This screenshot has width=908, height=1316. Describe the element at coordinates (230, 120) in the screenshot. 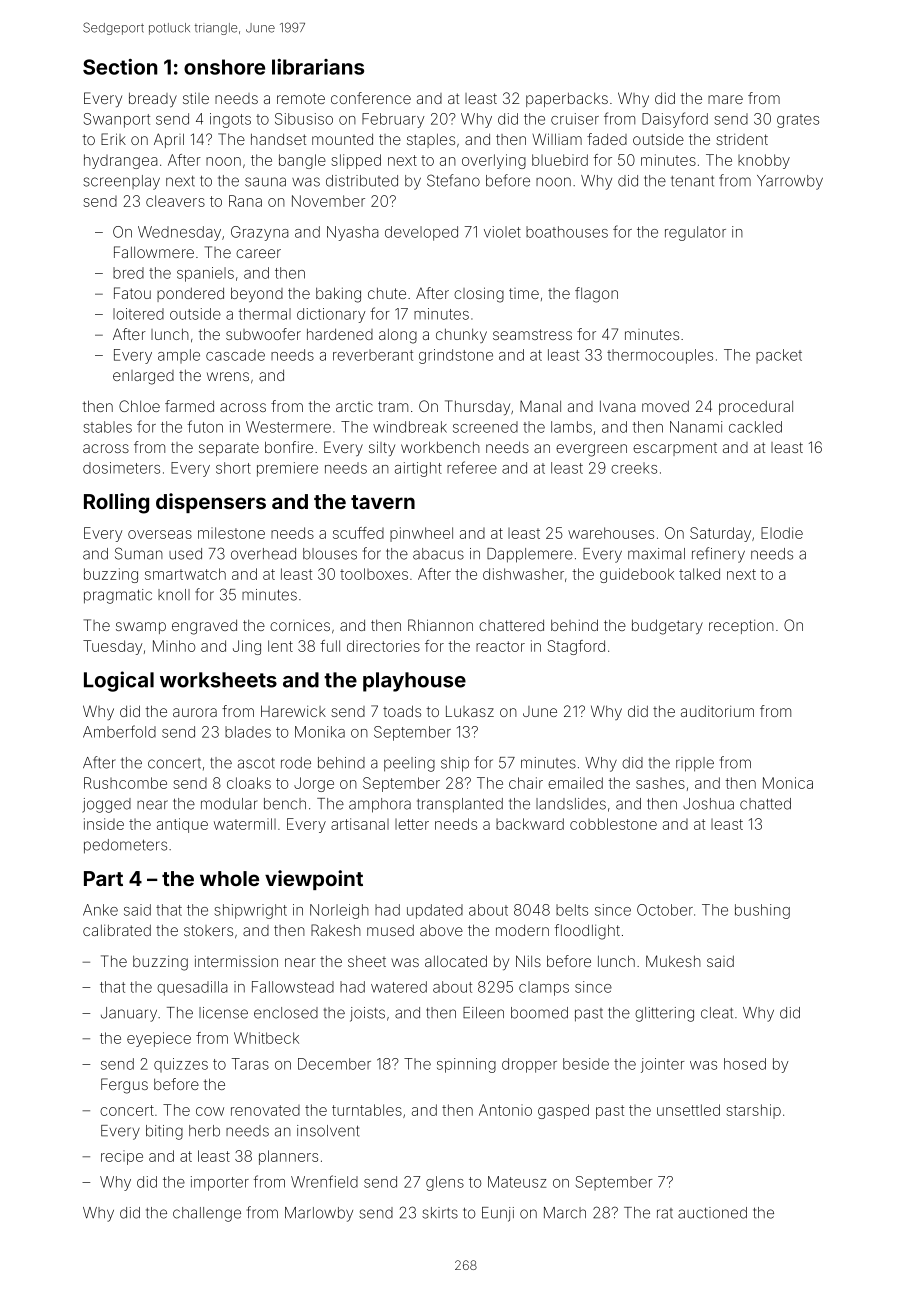

I see `ingots` at that location.
